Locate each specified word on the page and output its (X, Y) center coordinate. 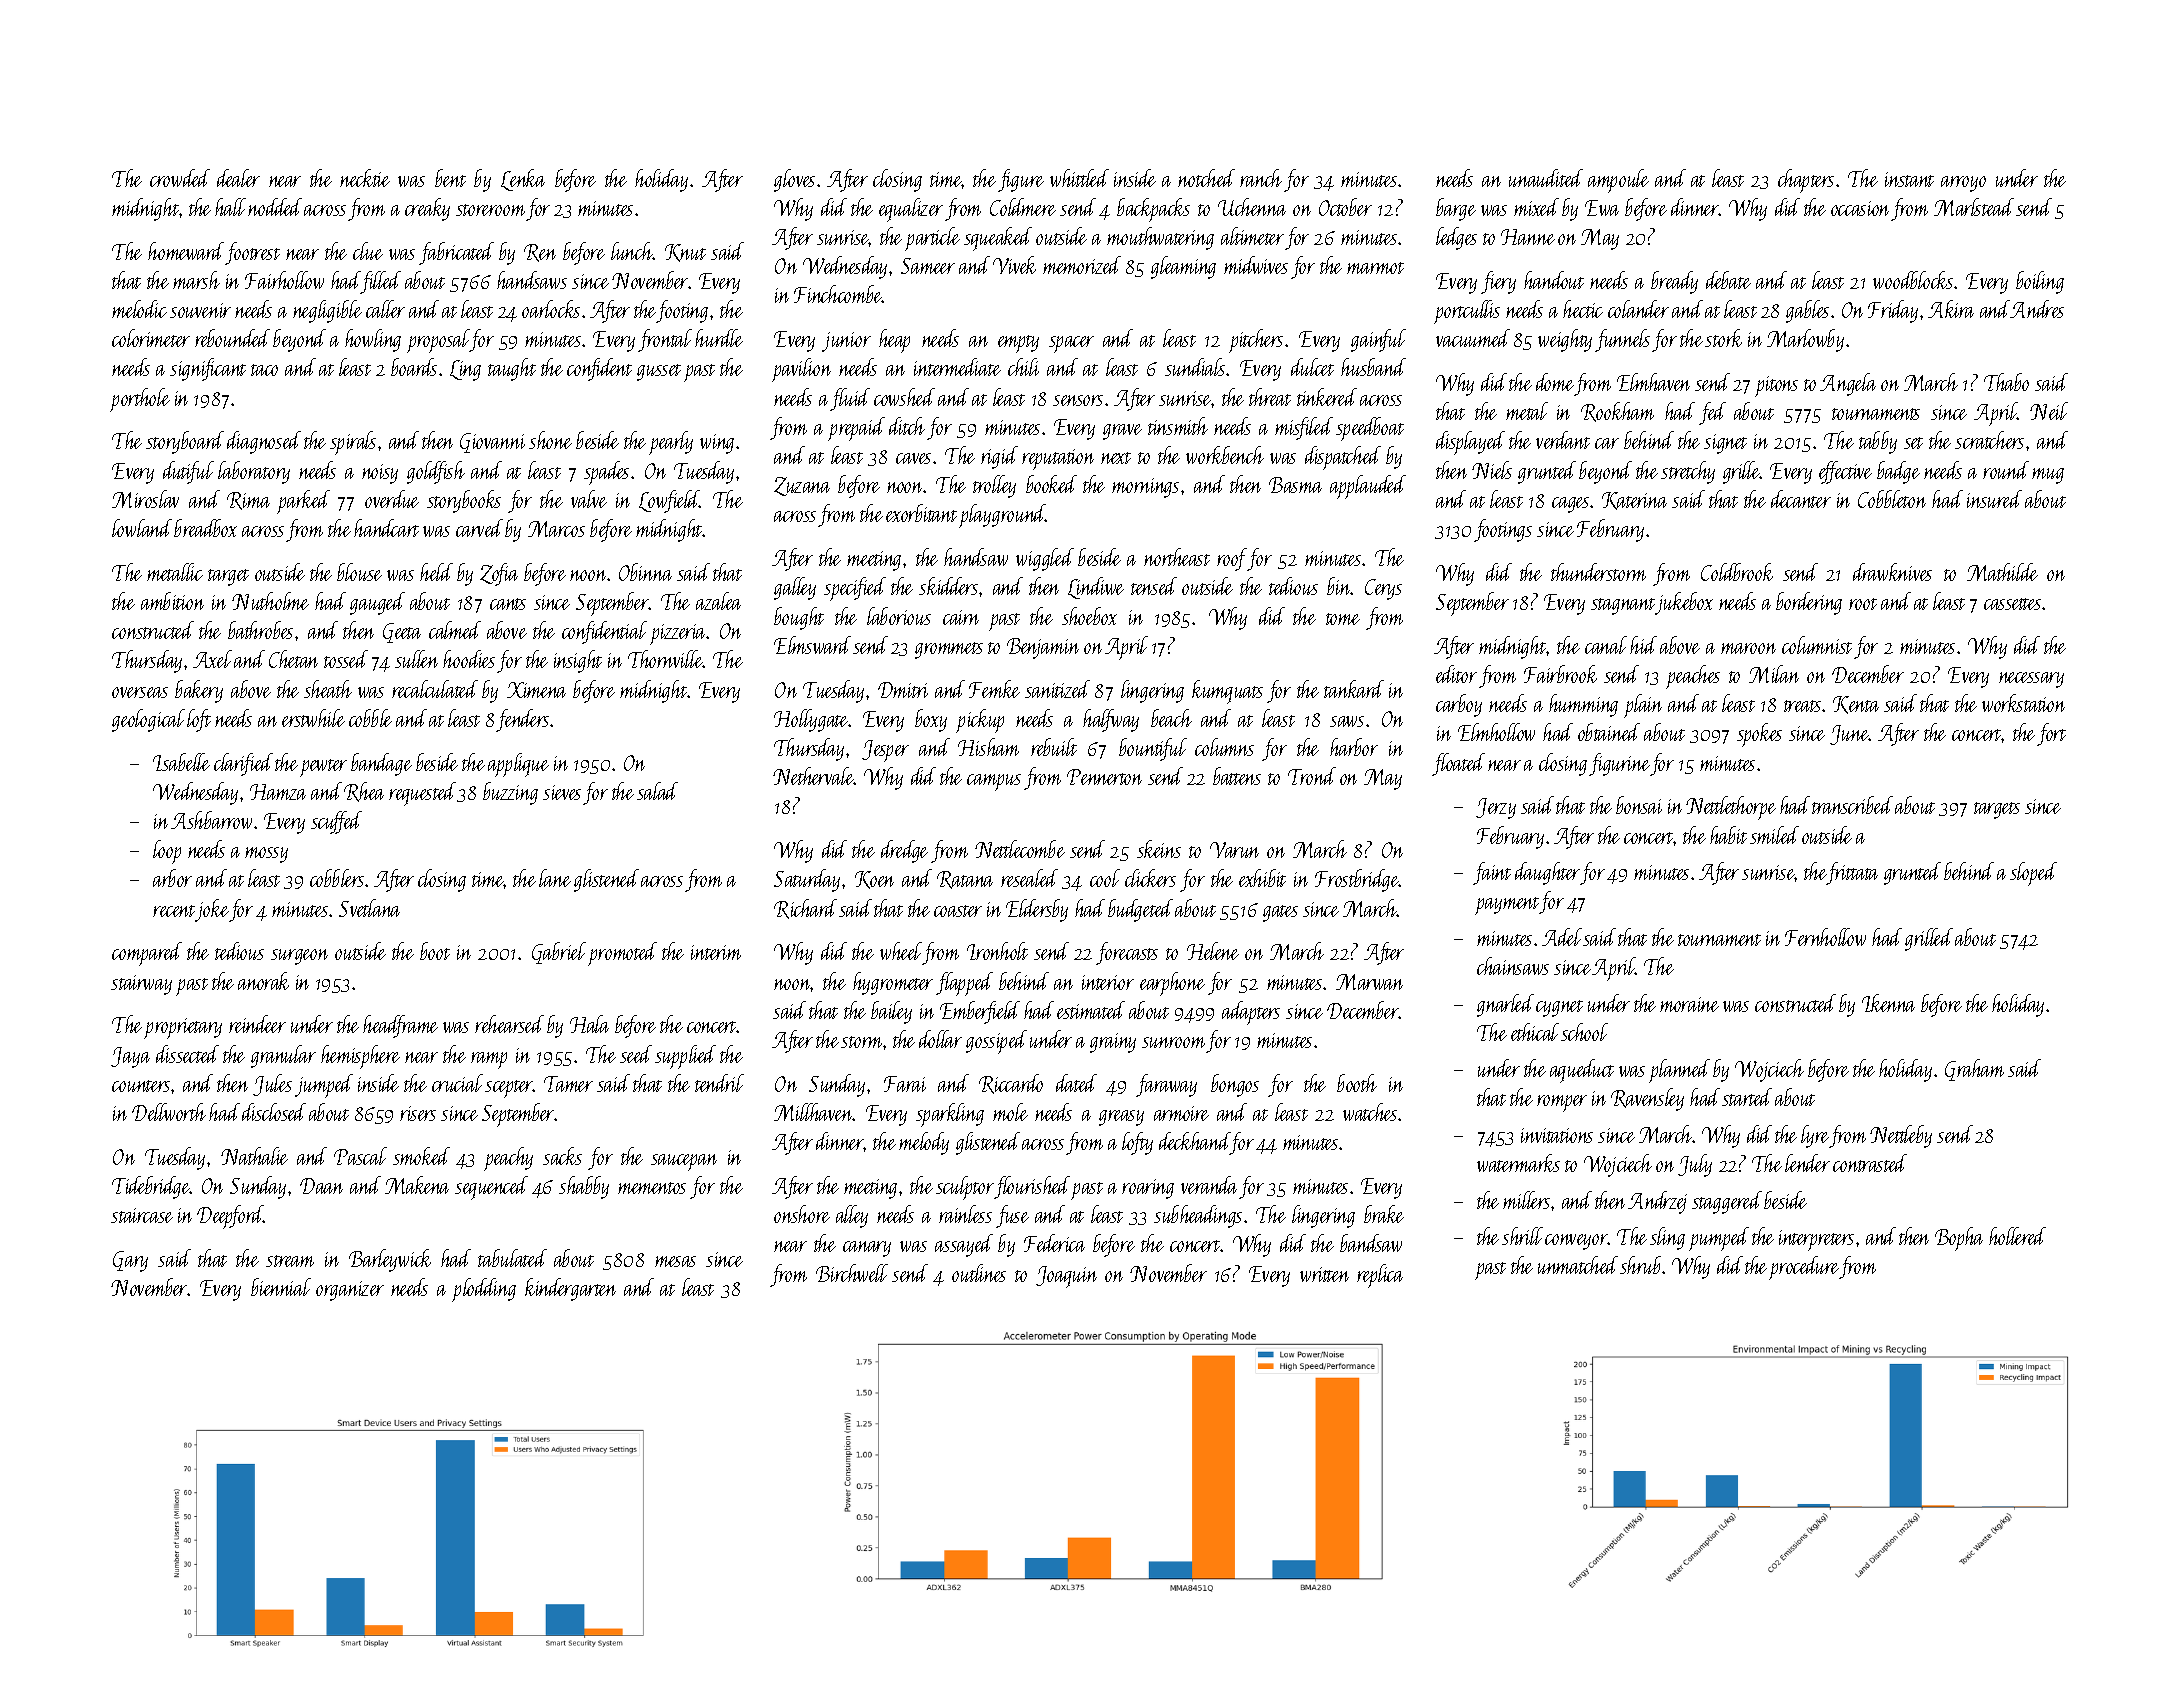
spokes (1759, 735)
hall (230, 207)
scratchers (1989, 440)
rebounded (232, 338)
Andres (2037, 309)
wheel (901, 951)
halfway (1111, 720)
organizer (350, 1291)
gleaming (1183, 267)
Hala (589, 1024)
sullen (416, 659)
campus (994, 782)
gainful (1378, 340)
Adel (1562, 937)
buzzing (510, 793)
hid (1643, 645)
